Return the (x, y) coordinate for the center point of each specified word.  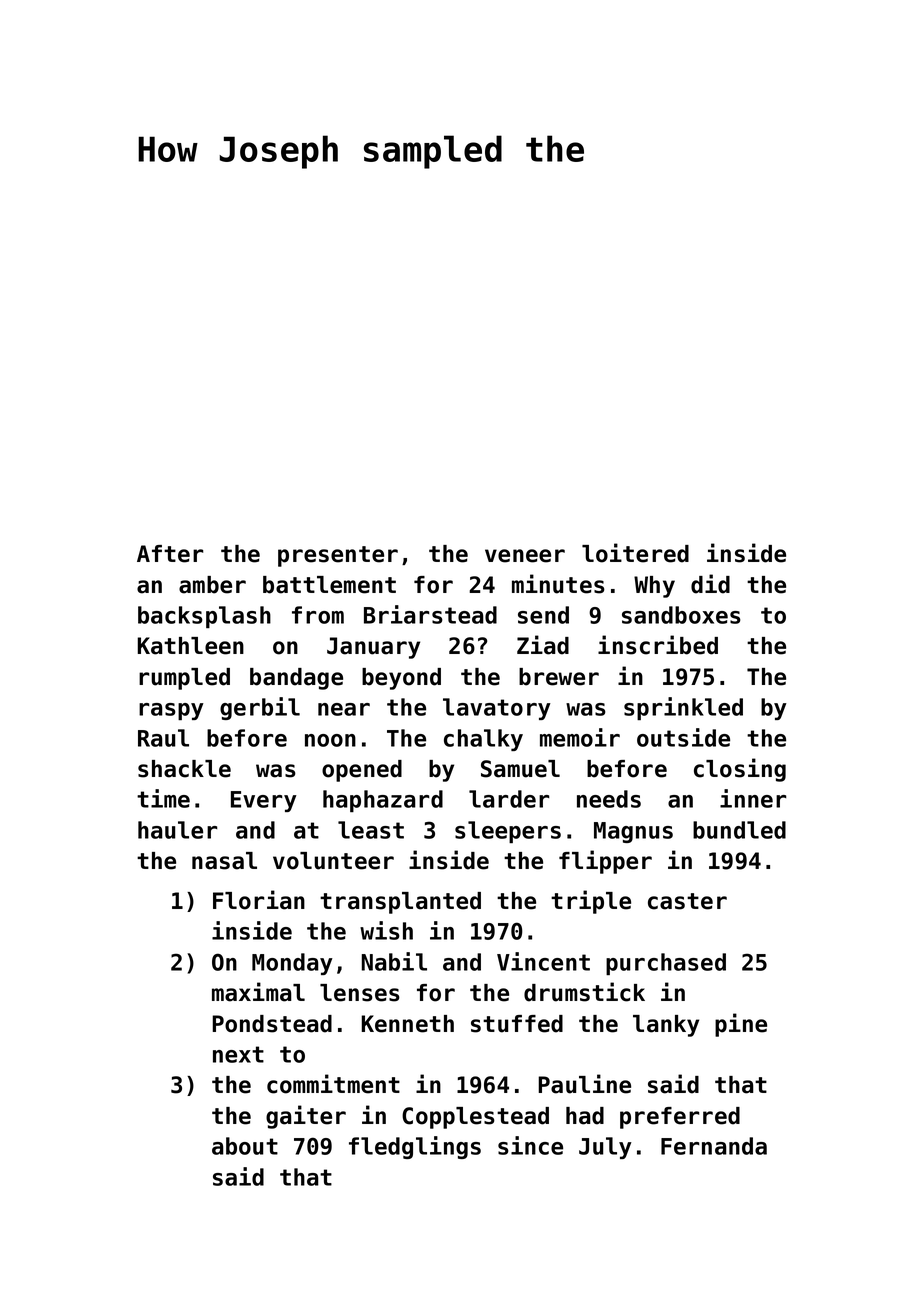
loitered (635, 553)
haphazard (383, 801)
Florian (259, 900)
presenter (338, 556)
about (245, 1146)
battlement (329, 585)
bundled (739, 830)
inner (753, 798)
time (163, 798)
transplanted (400, 903)
